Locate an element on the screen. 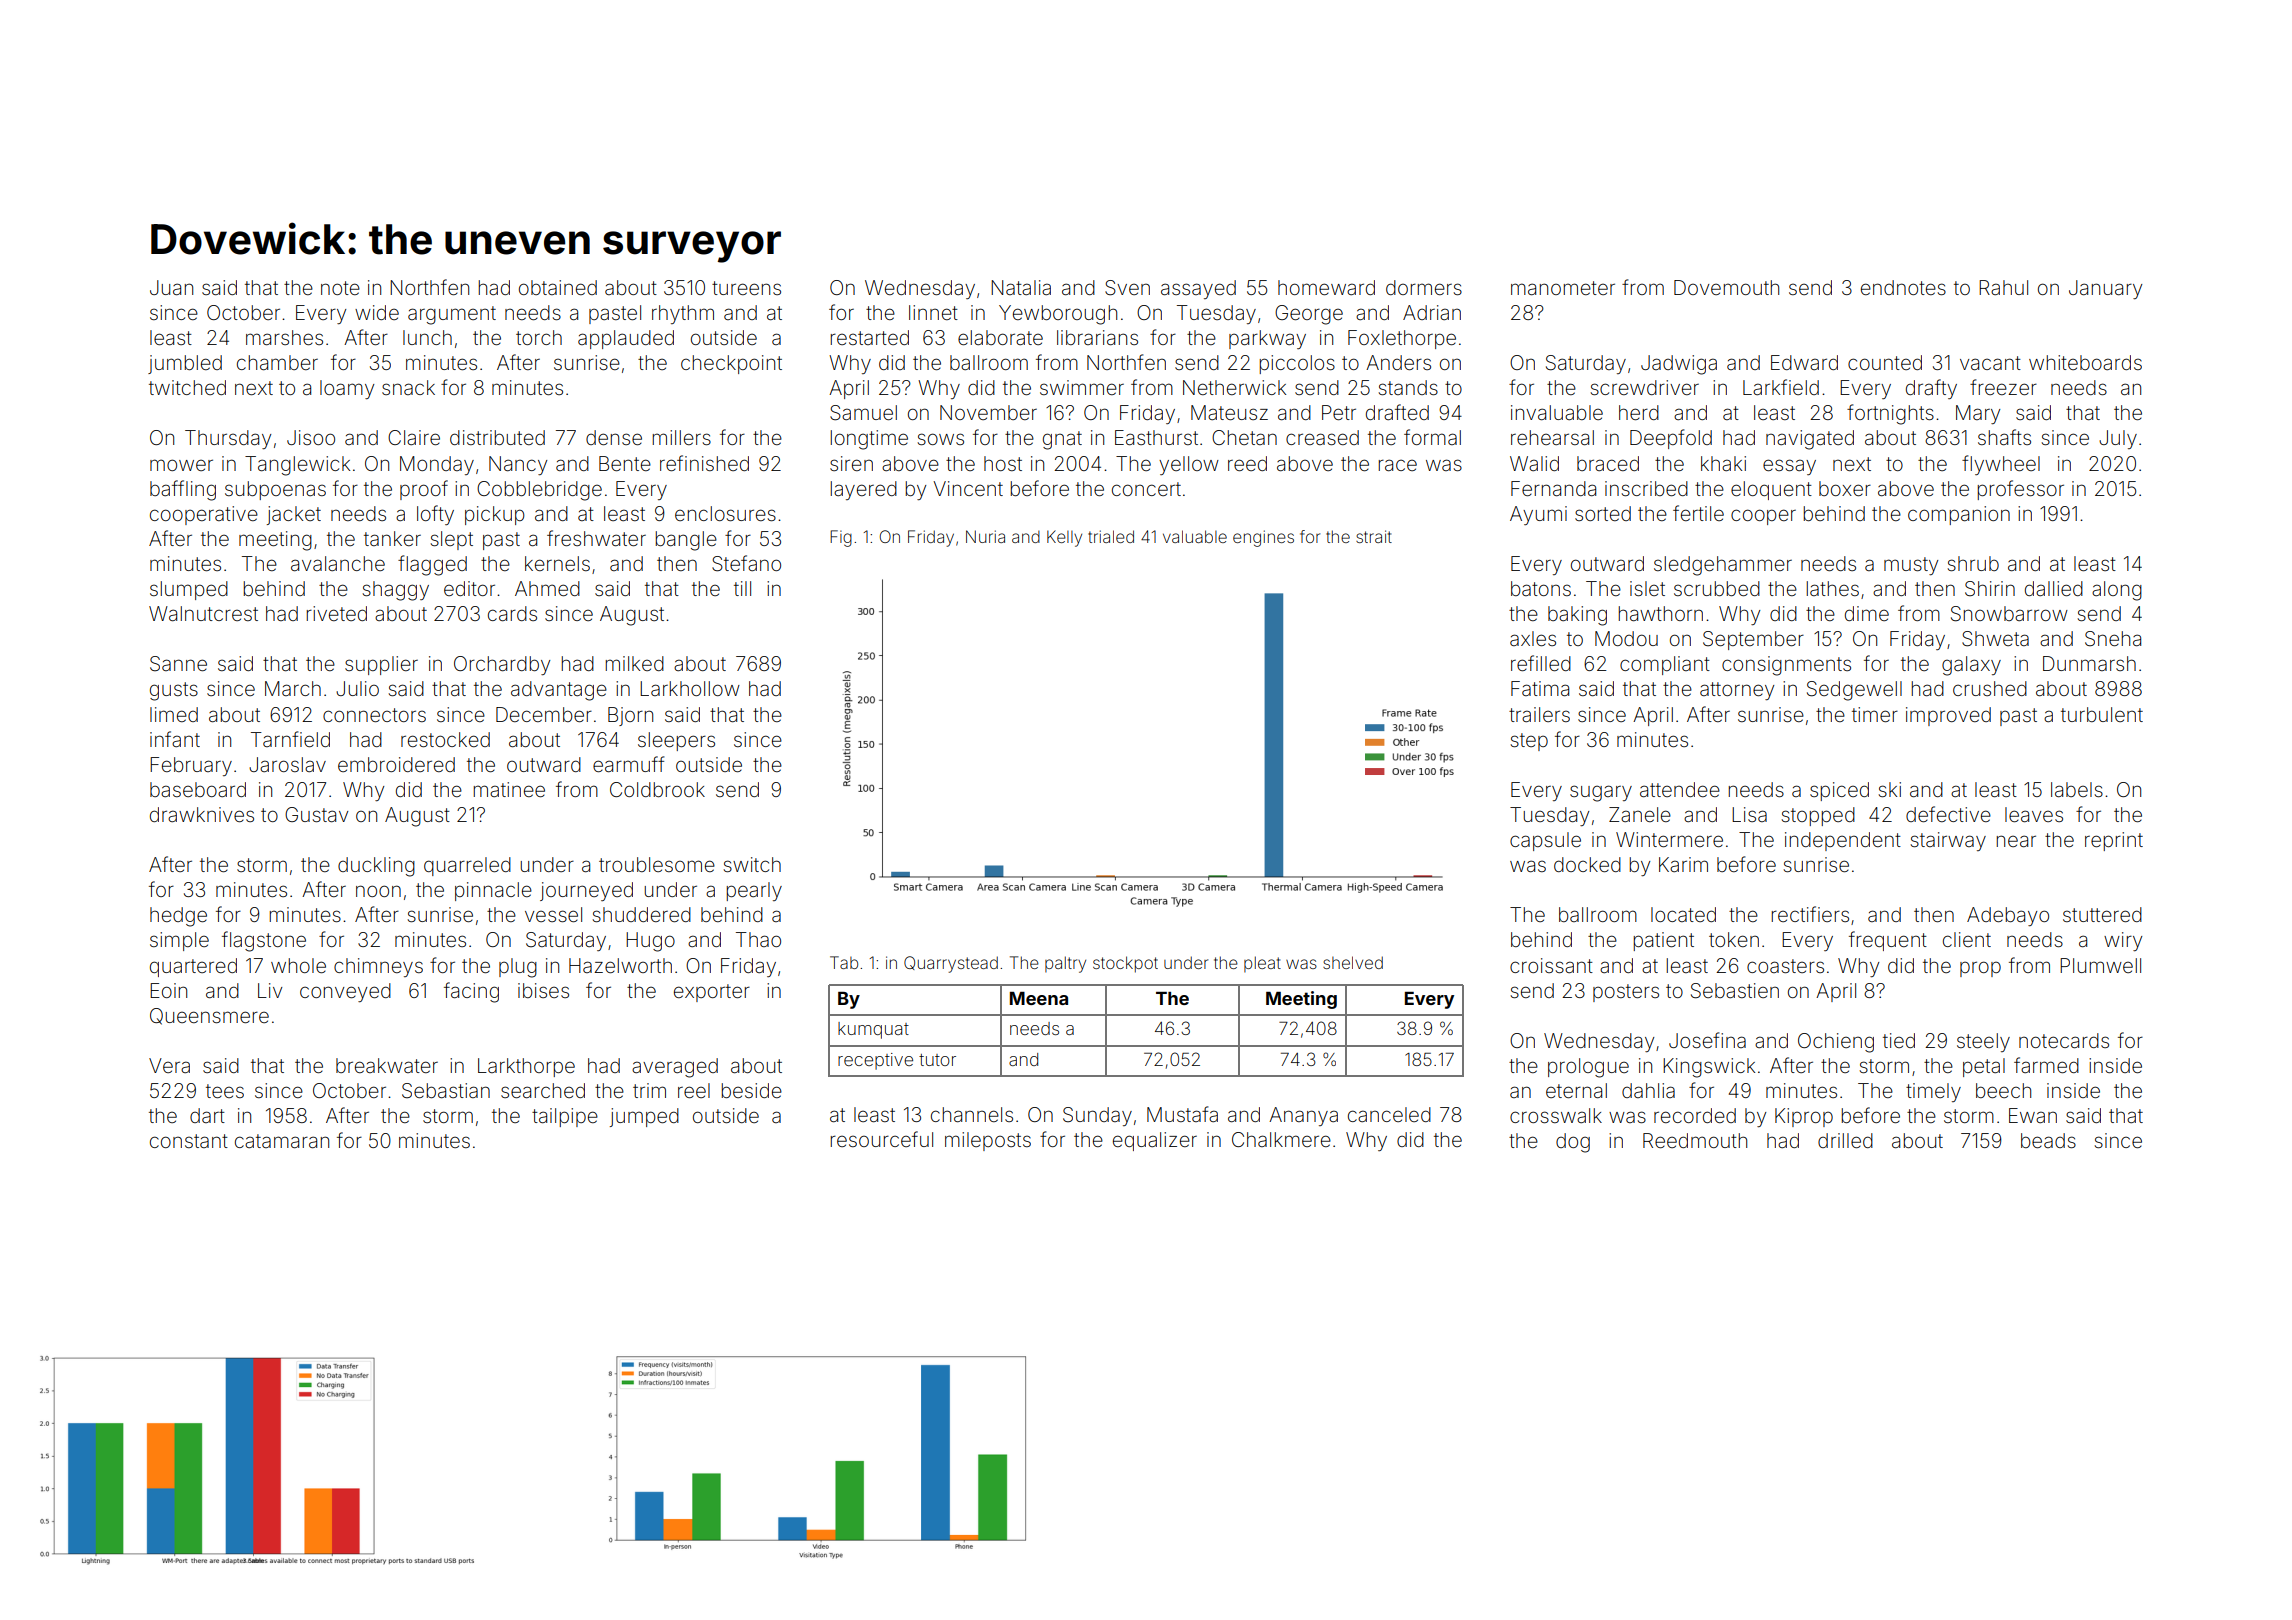  Coldbrook is located at coordinates (657, 789).
